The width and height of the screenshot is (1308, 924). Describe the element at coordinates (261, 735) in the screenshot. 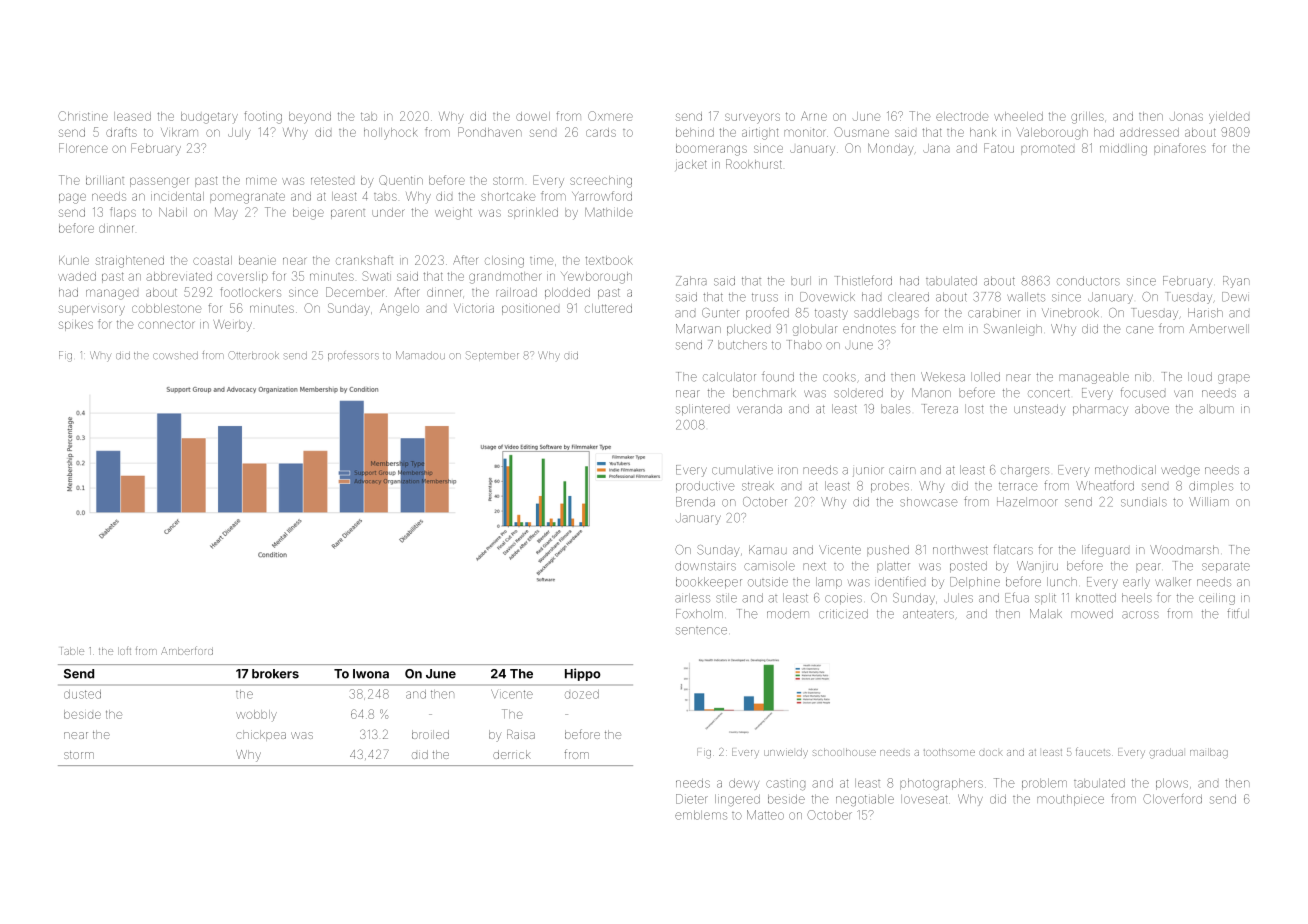

I see `chickpea` at that location.
